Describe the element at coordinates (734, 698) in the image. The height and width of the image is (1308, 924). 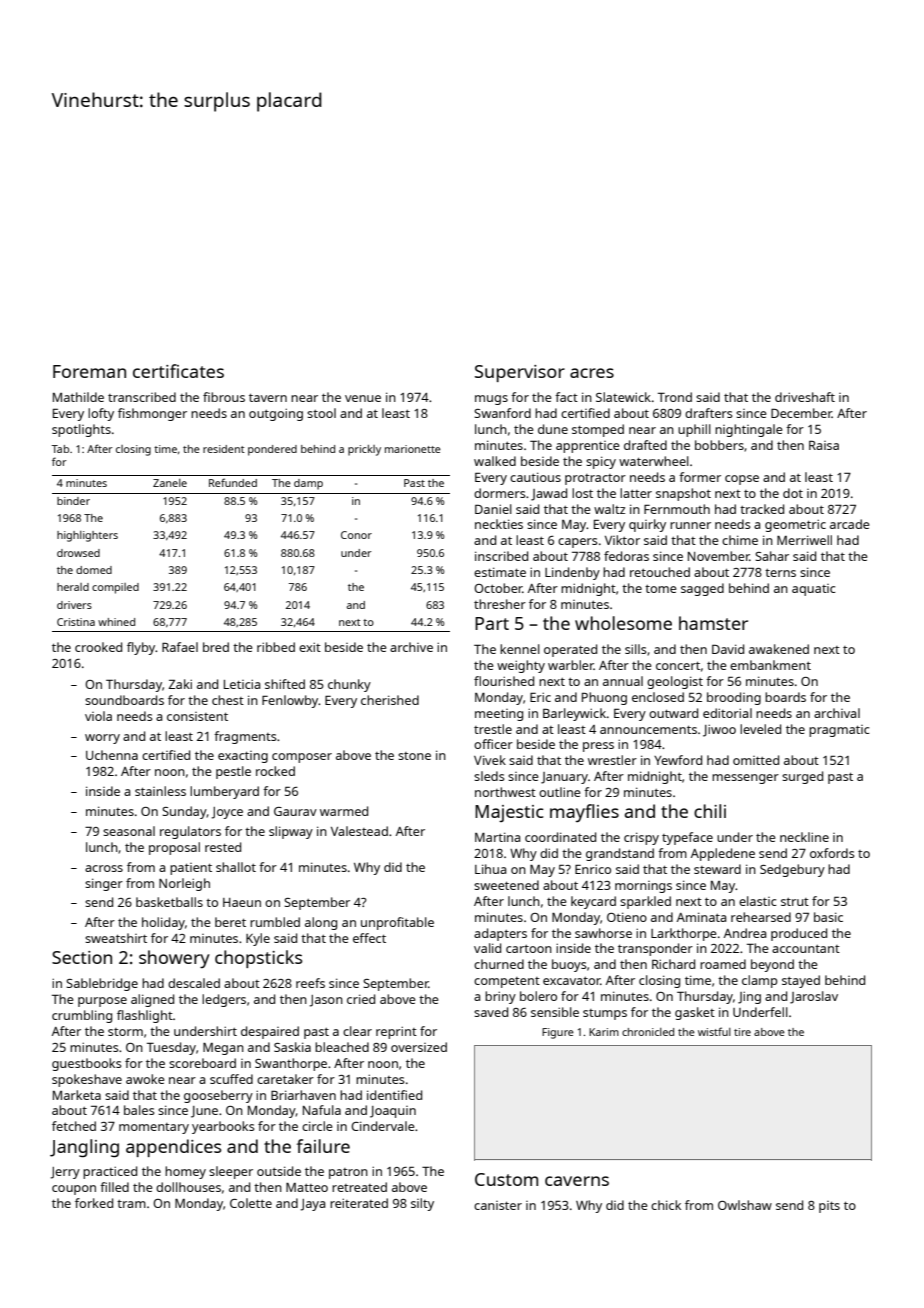
I see `brooding` at that location.
